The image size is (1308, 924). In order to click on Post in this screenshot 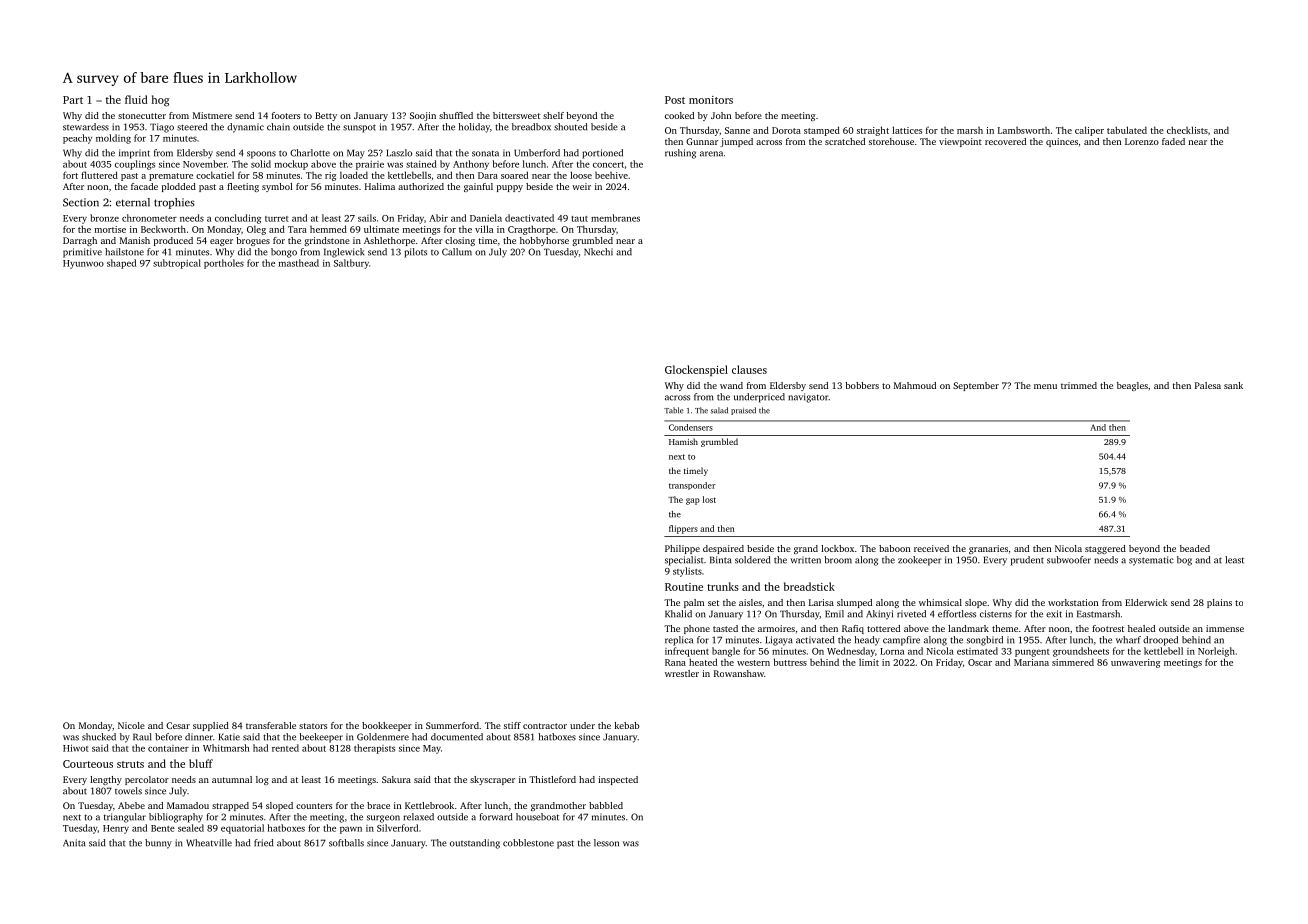, I will do `click(675, 100)`.
